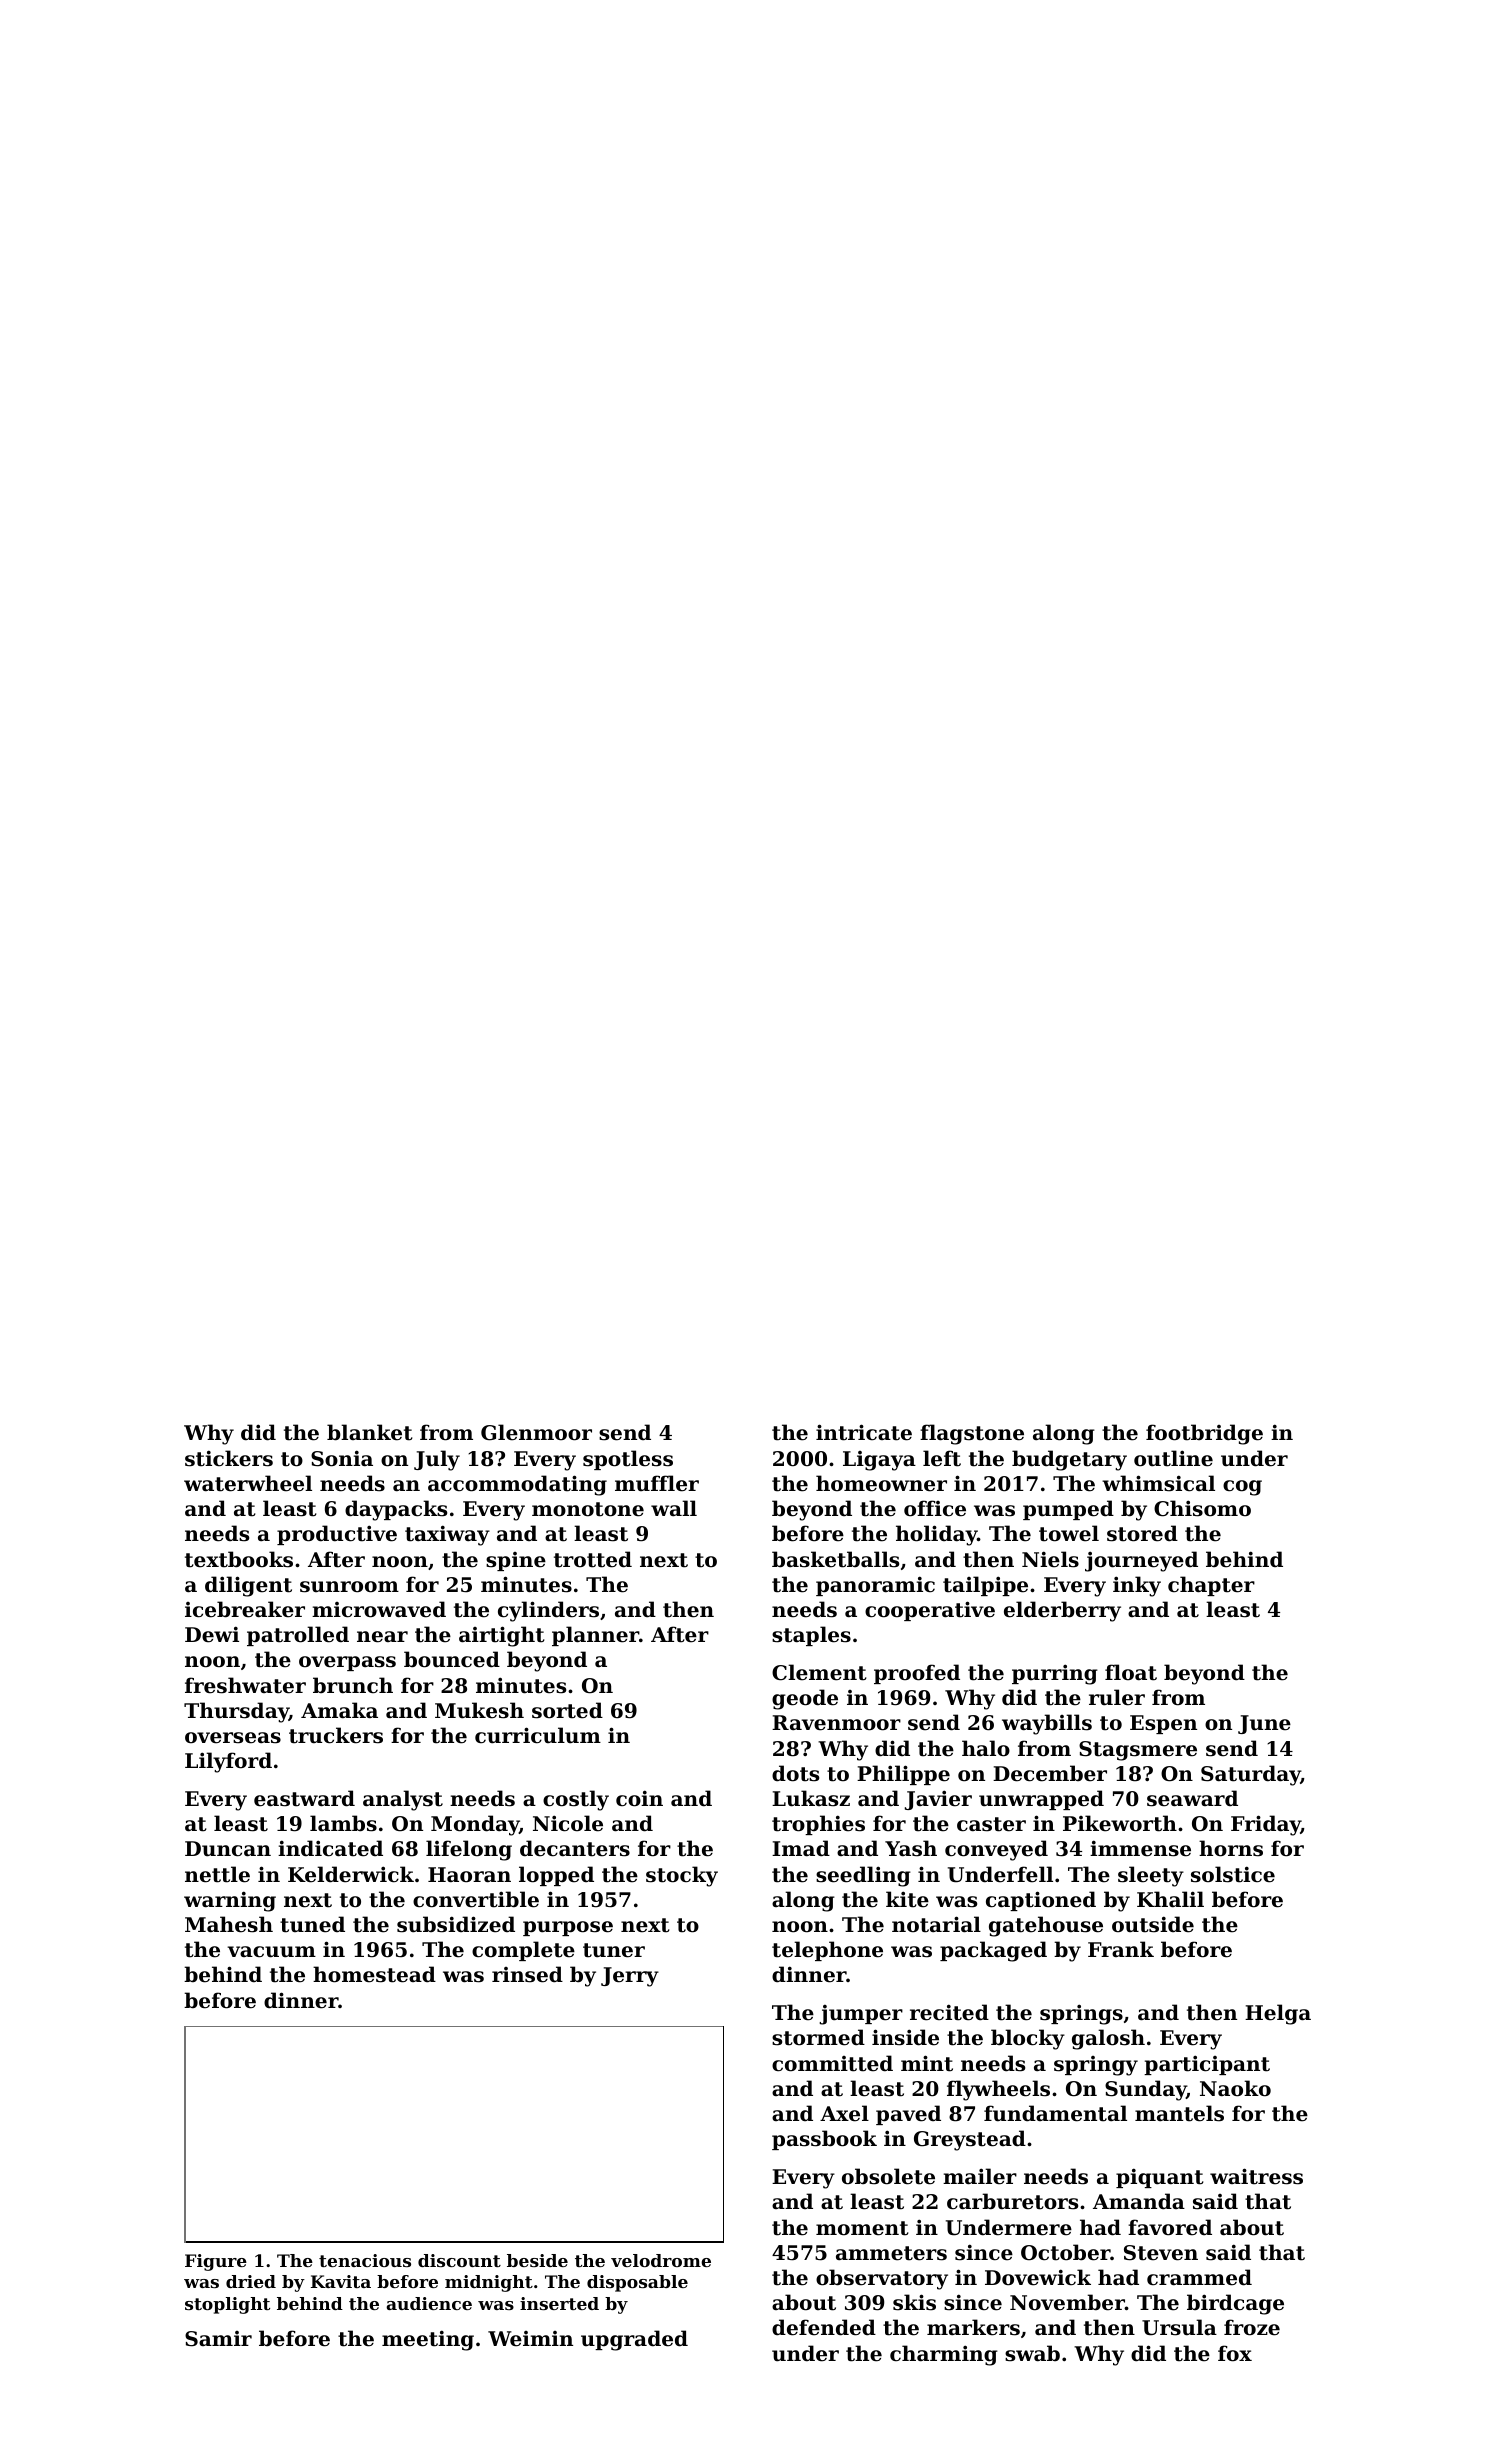  Describe the element at coordinates (593, 1559) in the screenshot. I see `trotted` at that location.
